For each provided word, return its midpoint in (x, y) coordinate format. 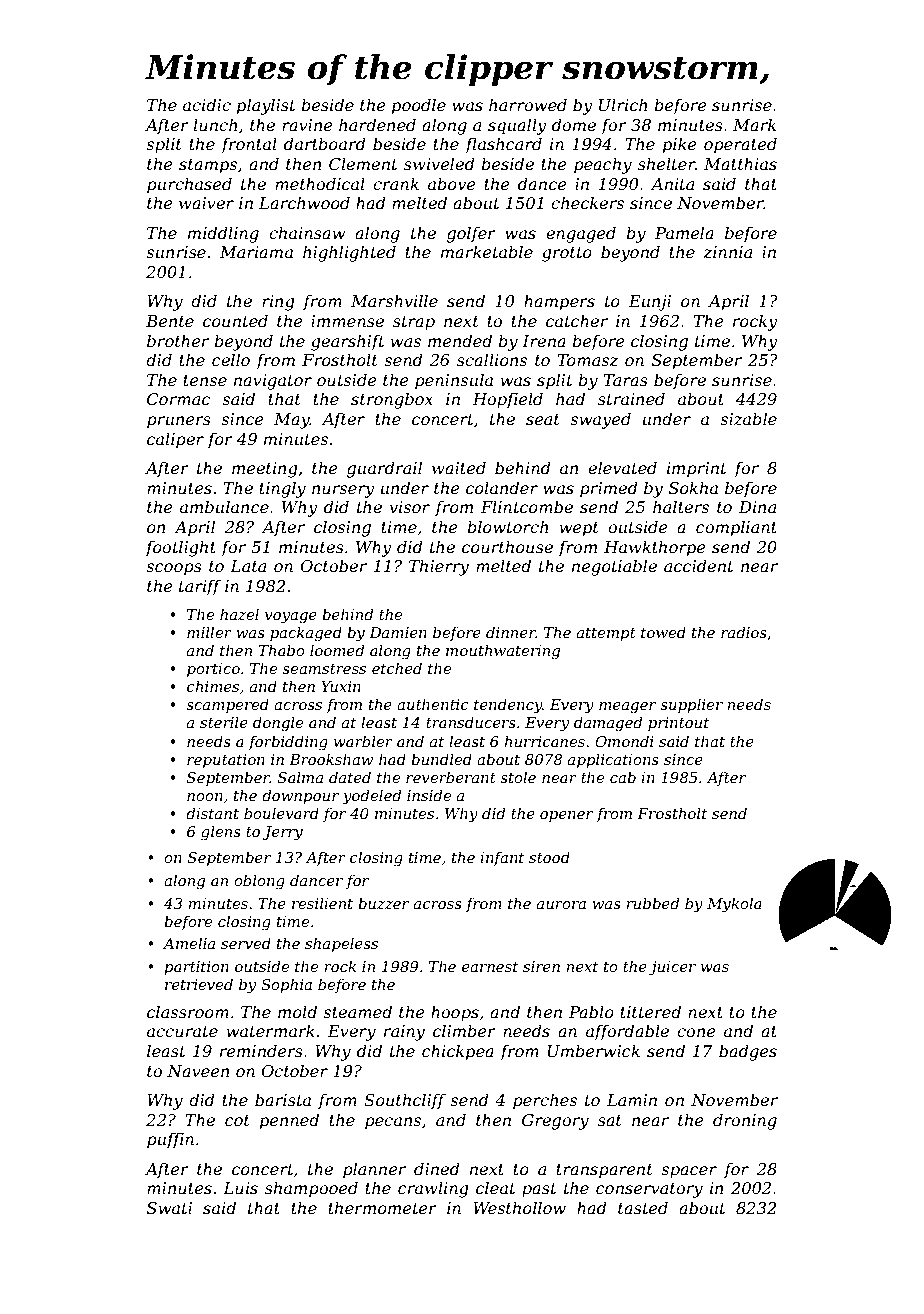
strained (631, 398)
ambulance (224, 506)
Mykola (734, 905)
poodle (419, 106)
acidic (207, 104)
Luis (240, 1188)
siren (541, 966)
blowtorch (508, 526)
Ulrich (623, 104)
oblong (259, 882)
